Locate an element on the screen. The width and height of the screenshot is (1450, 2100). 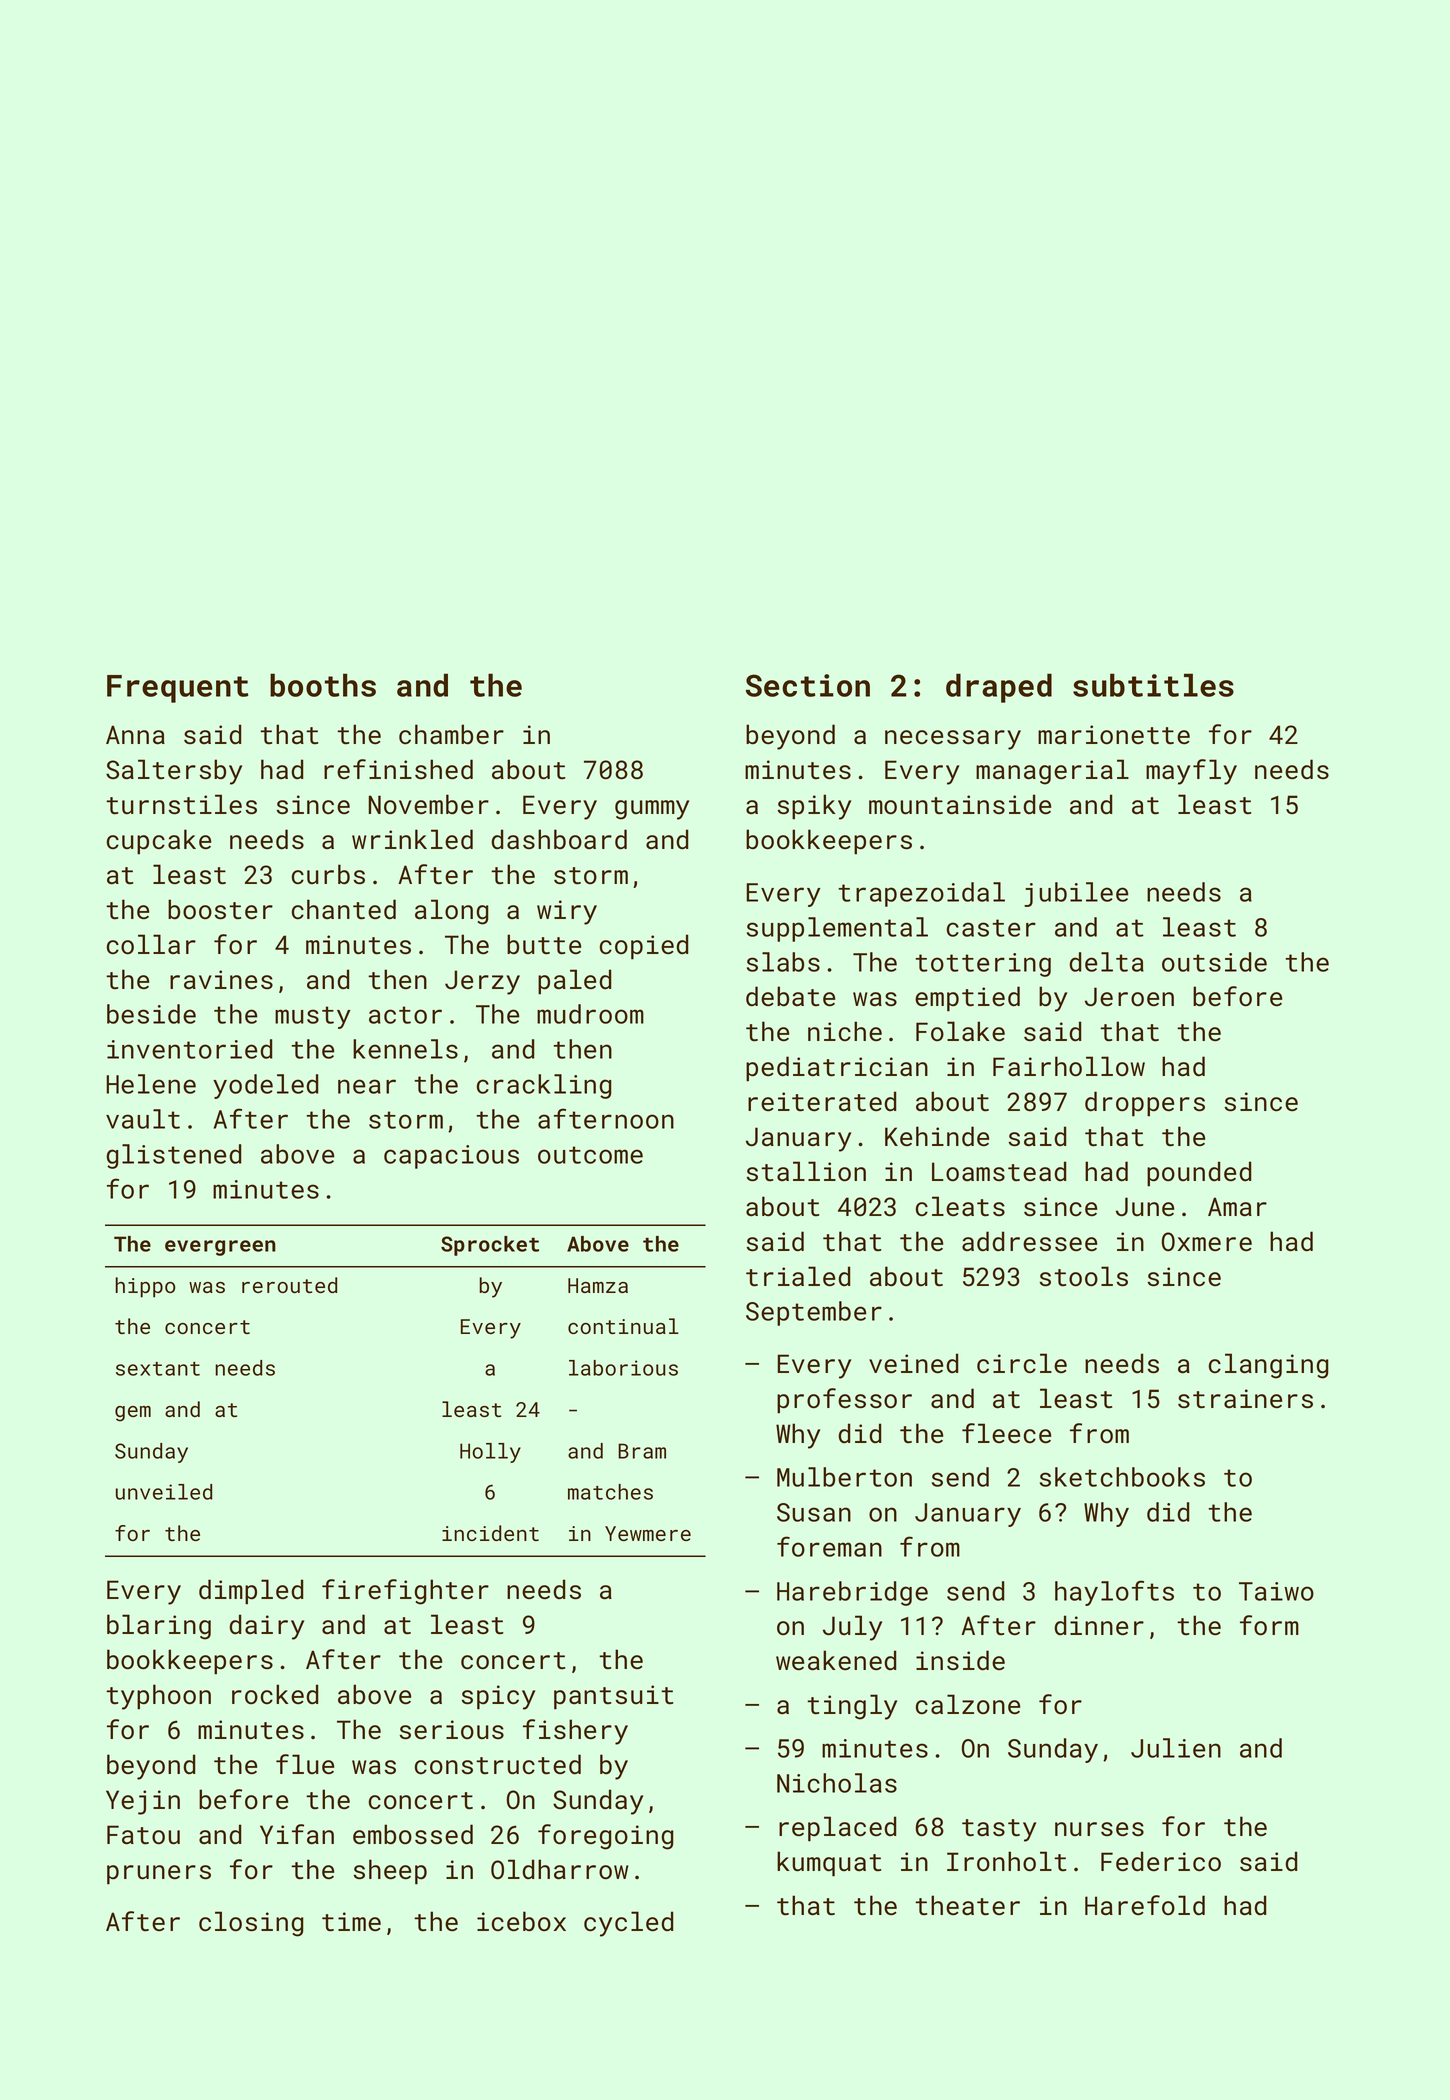
November is located at coordinates (429, 804).
